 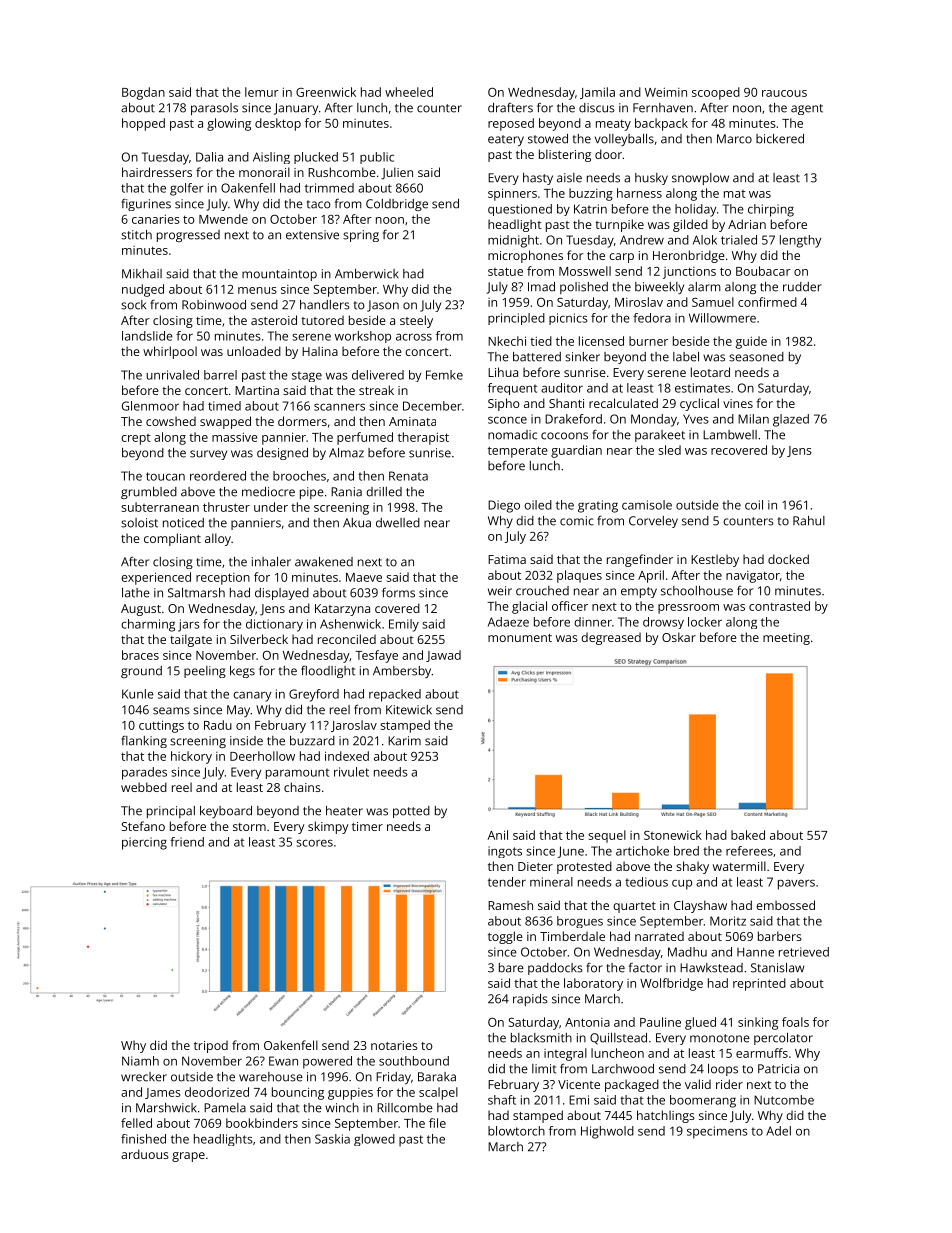 What do you see at coordinates (136, 1123) in the screenshot?
I see `felled` at bounding box center [136, 1123].
